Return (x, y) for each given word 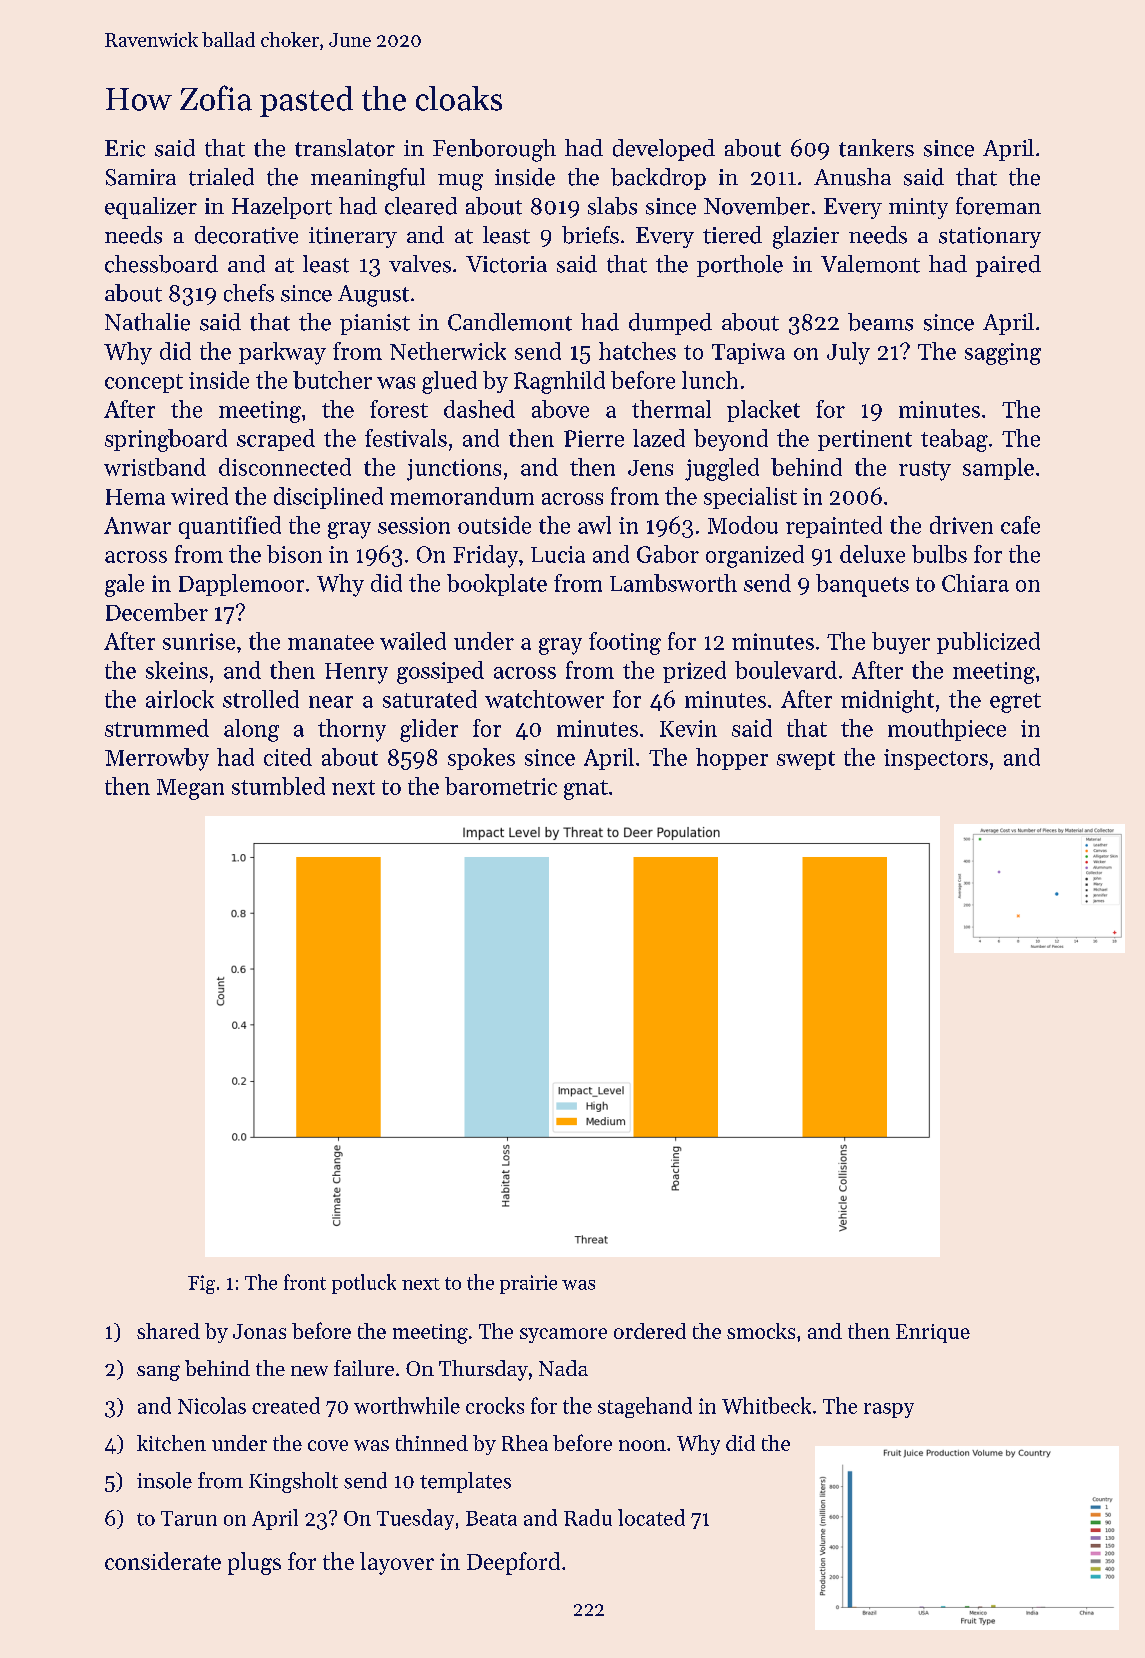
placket (763, 411)
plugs (254, 1563)
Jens (650, 468)
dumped (670, 324)
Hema (135, 497)
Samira (141, 177)
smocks (761, 1331)
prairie (528, 1284)
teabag (954, 440)
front (305, 1282)
